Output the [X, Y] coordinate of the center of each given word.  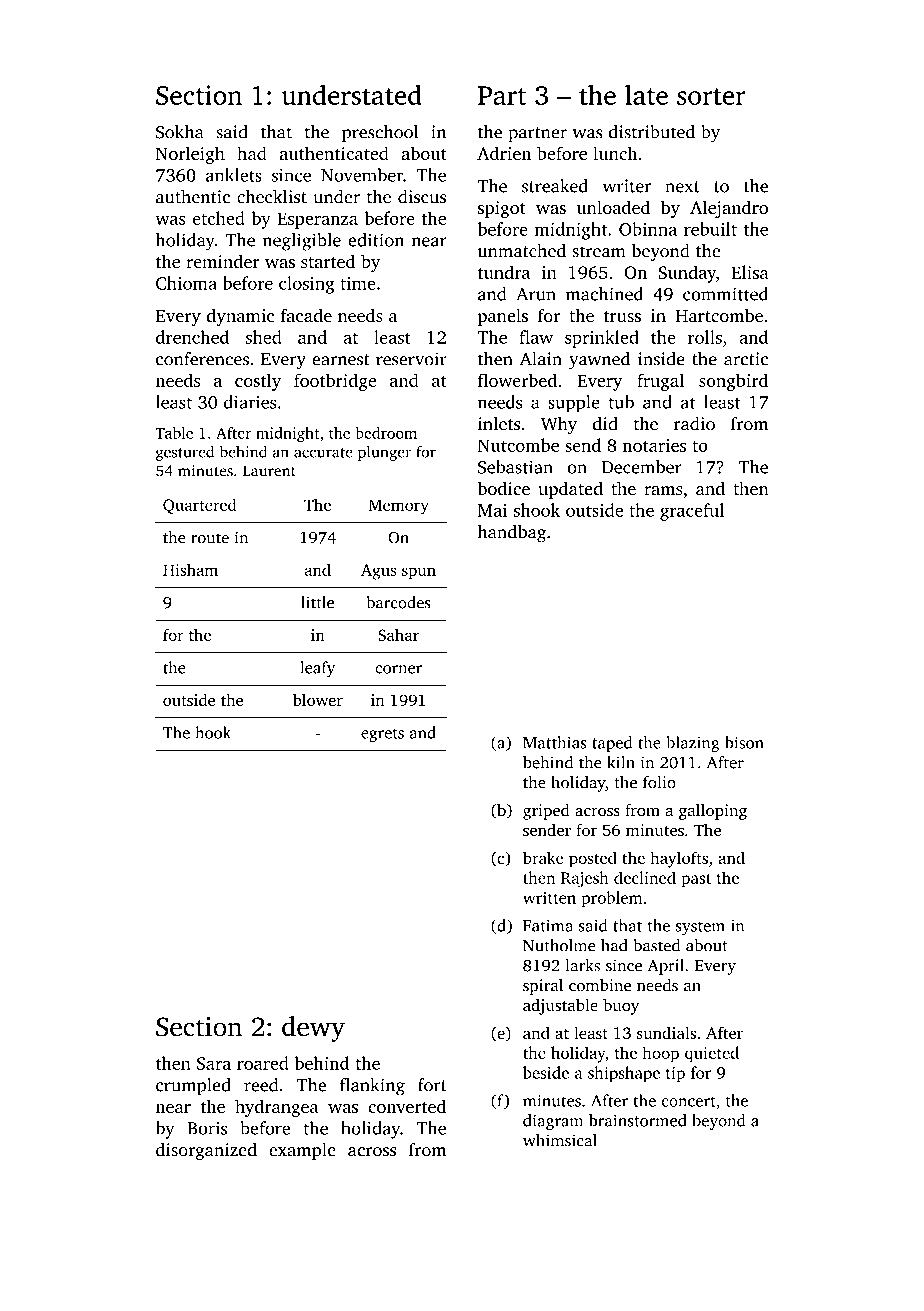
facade [306, 315]
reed [261, 1085]
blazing [692, 744]
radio [694, 424]
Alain [541, 359]
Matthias [554, 742]
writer [627, 186]
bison [744, 742]
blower [318, 699]
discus [422, 197]
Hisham [190, 569]
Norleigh [190, 155]
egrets [382, 735]
